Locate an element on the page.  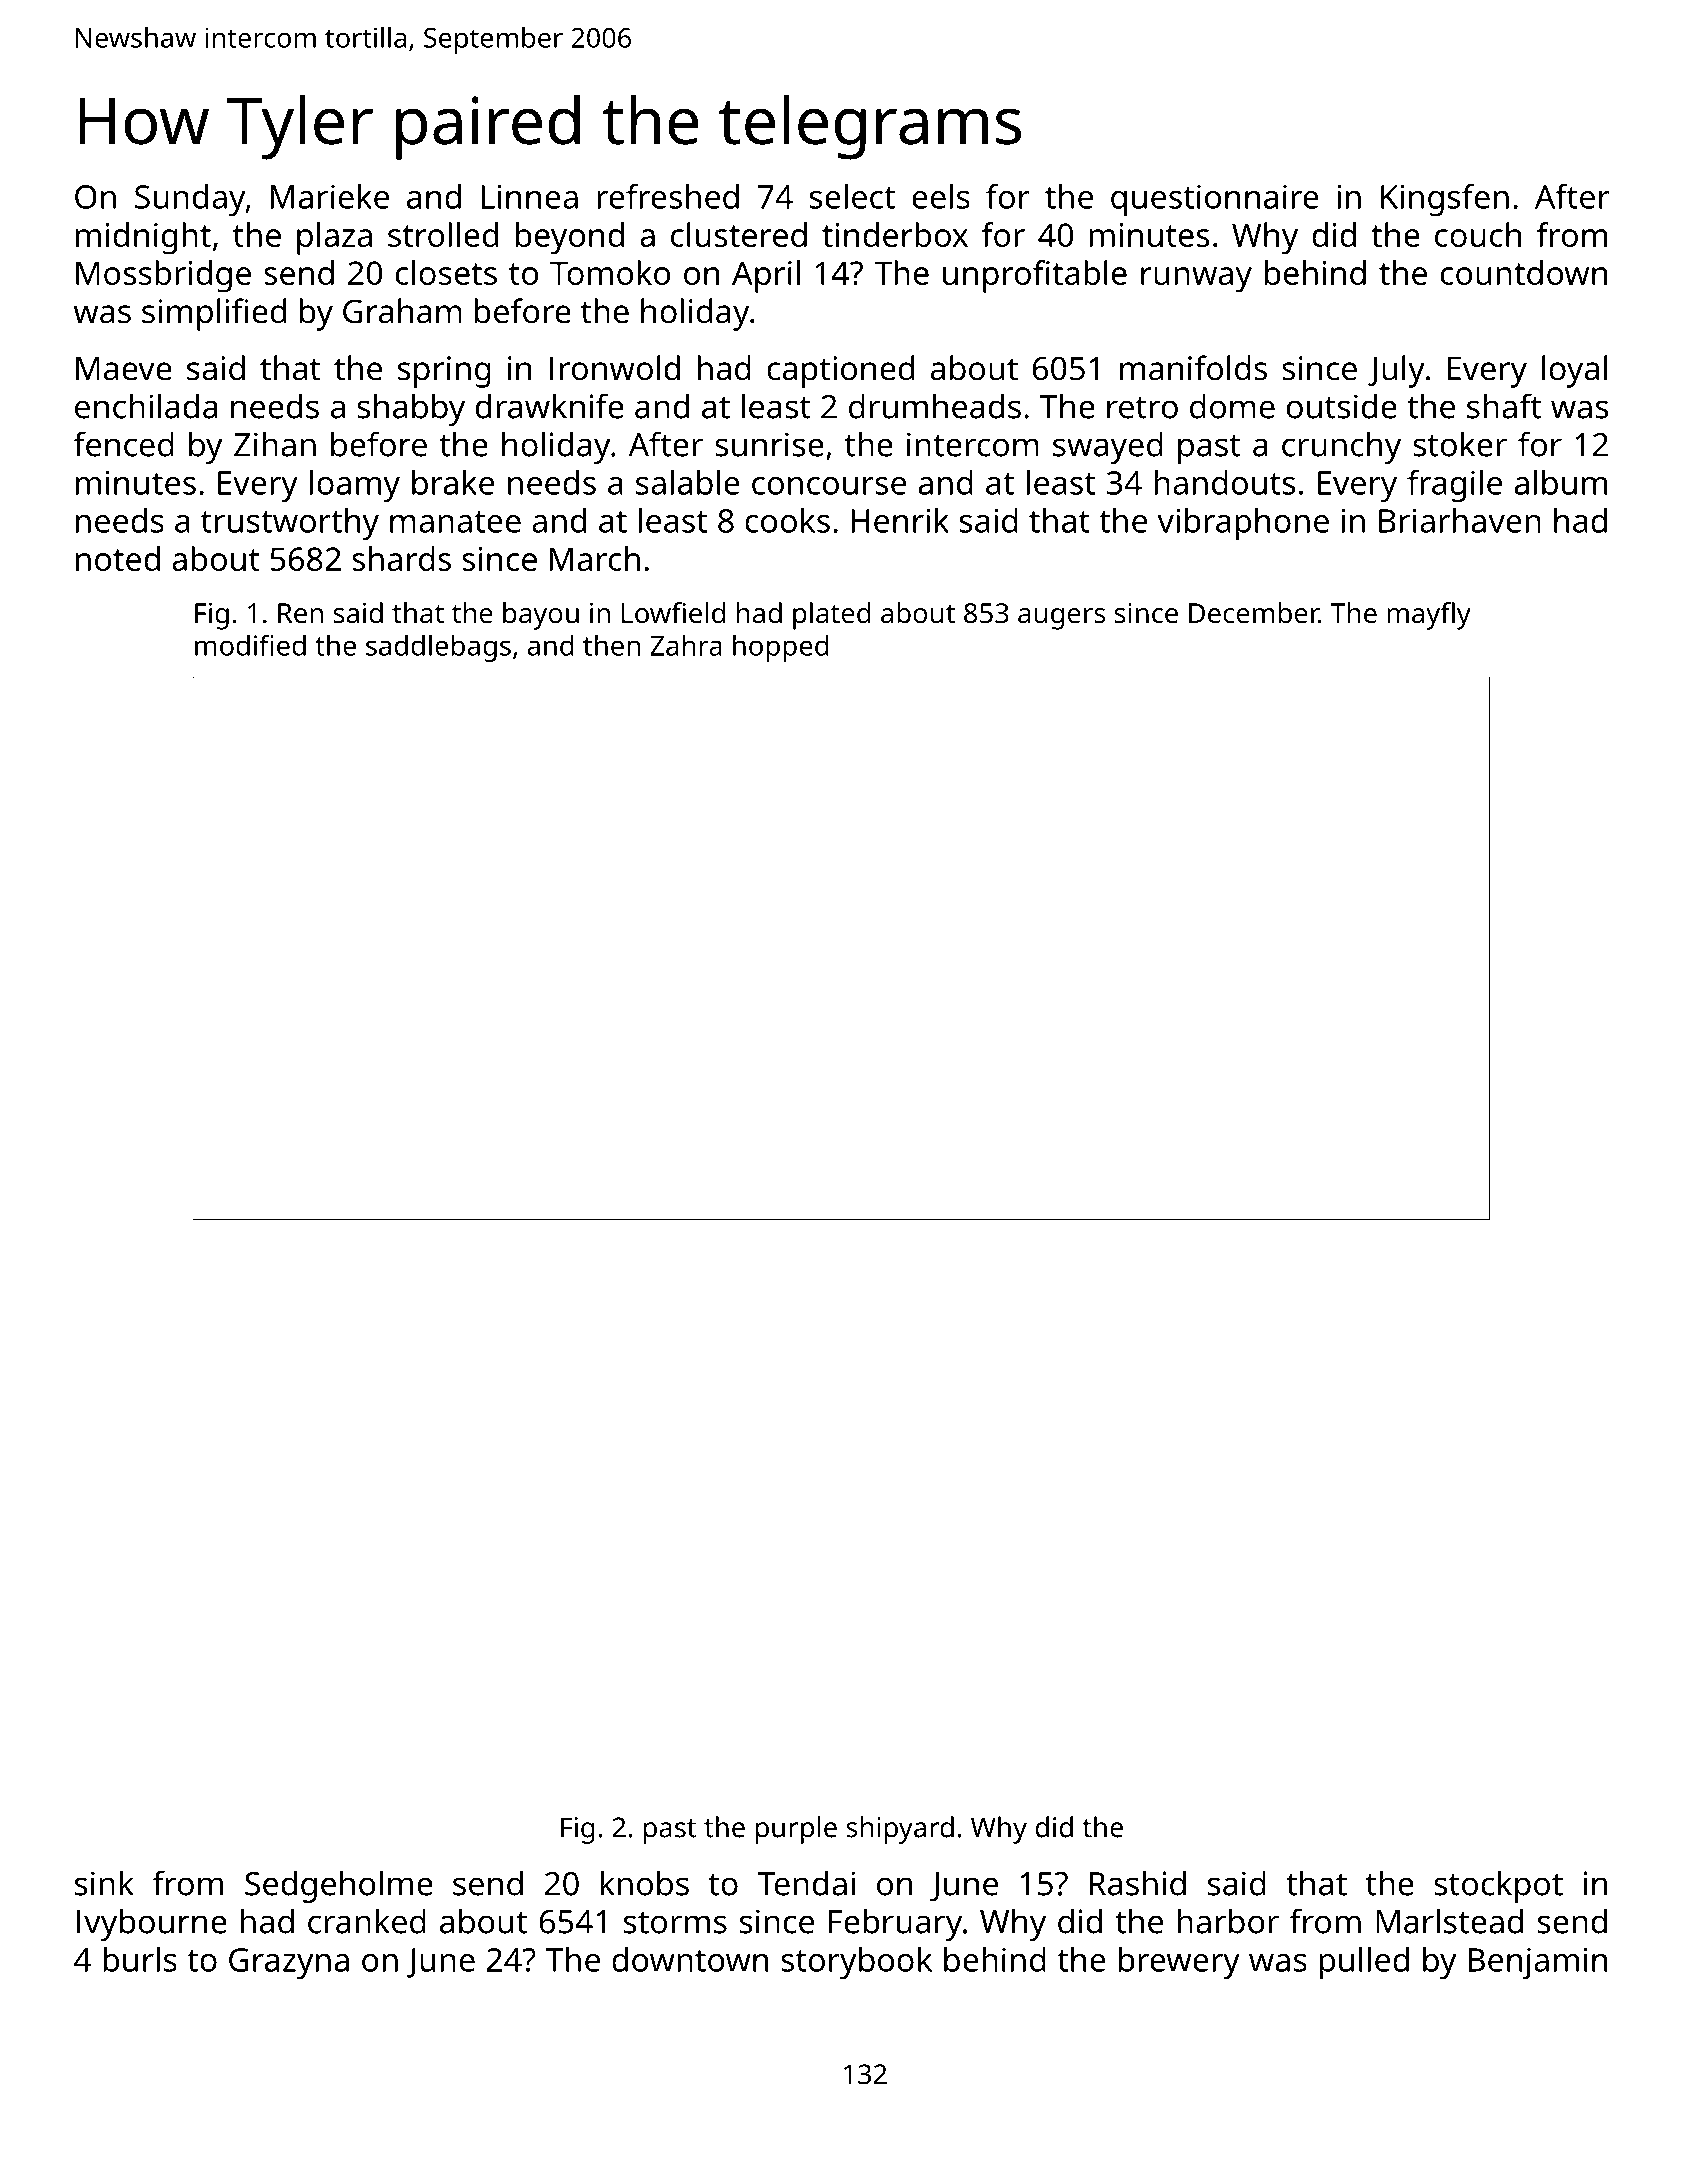
Grazyna is located at coordinates (289, 1963).
